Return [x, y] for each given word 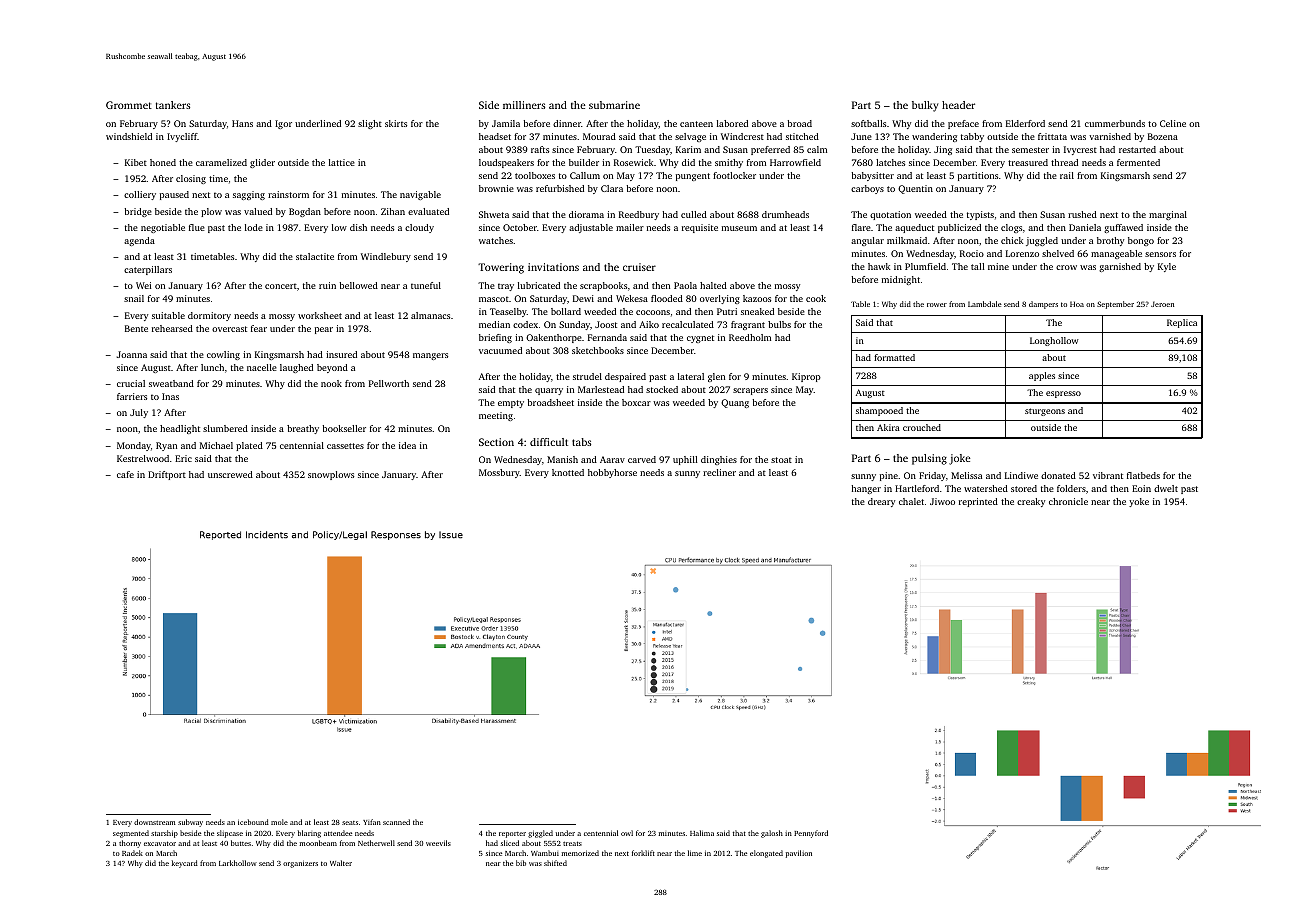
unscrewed [230, 474]
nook [331, 383]
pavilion [799, 854]
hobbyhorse [612, 473]
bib [521, 863]
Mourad [599, 136]
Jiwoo [942, 501]
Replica [1182, 323]
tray [506, 287]
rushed [1082, 214]
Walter [341, 863]
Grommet [129, 105]
